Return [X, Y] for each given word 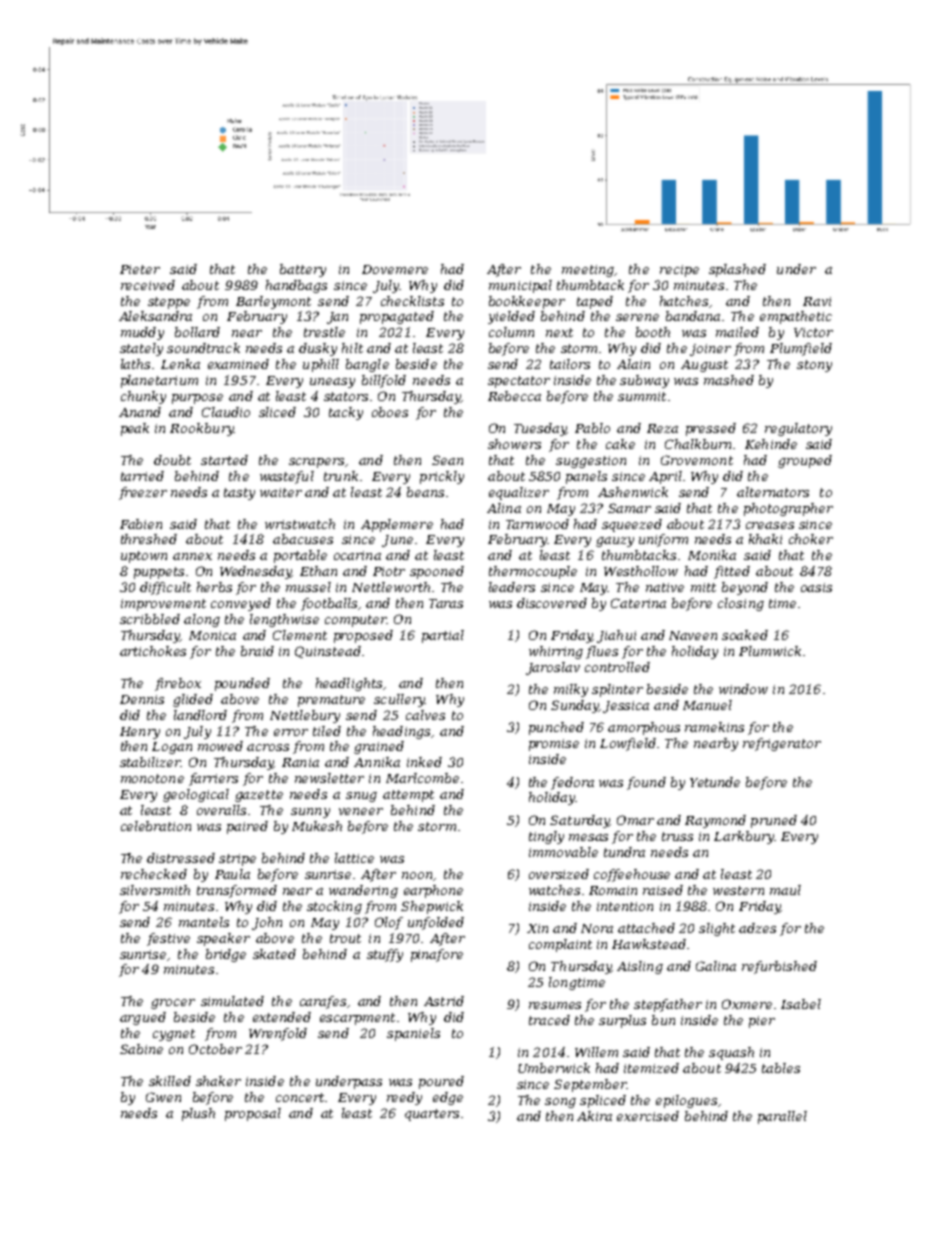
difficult [165, 588]
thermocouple [533, 572]
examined [238, 364]
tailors [570, 364]
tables [781, 1068]
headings [401, 732]
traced [549, 1020]
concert [300, 1097]
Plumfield [801, 349]
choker [811, 539]
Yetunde [715, 782]
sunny [310, 813]
